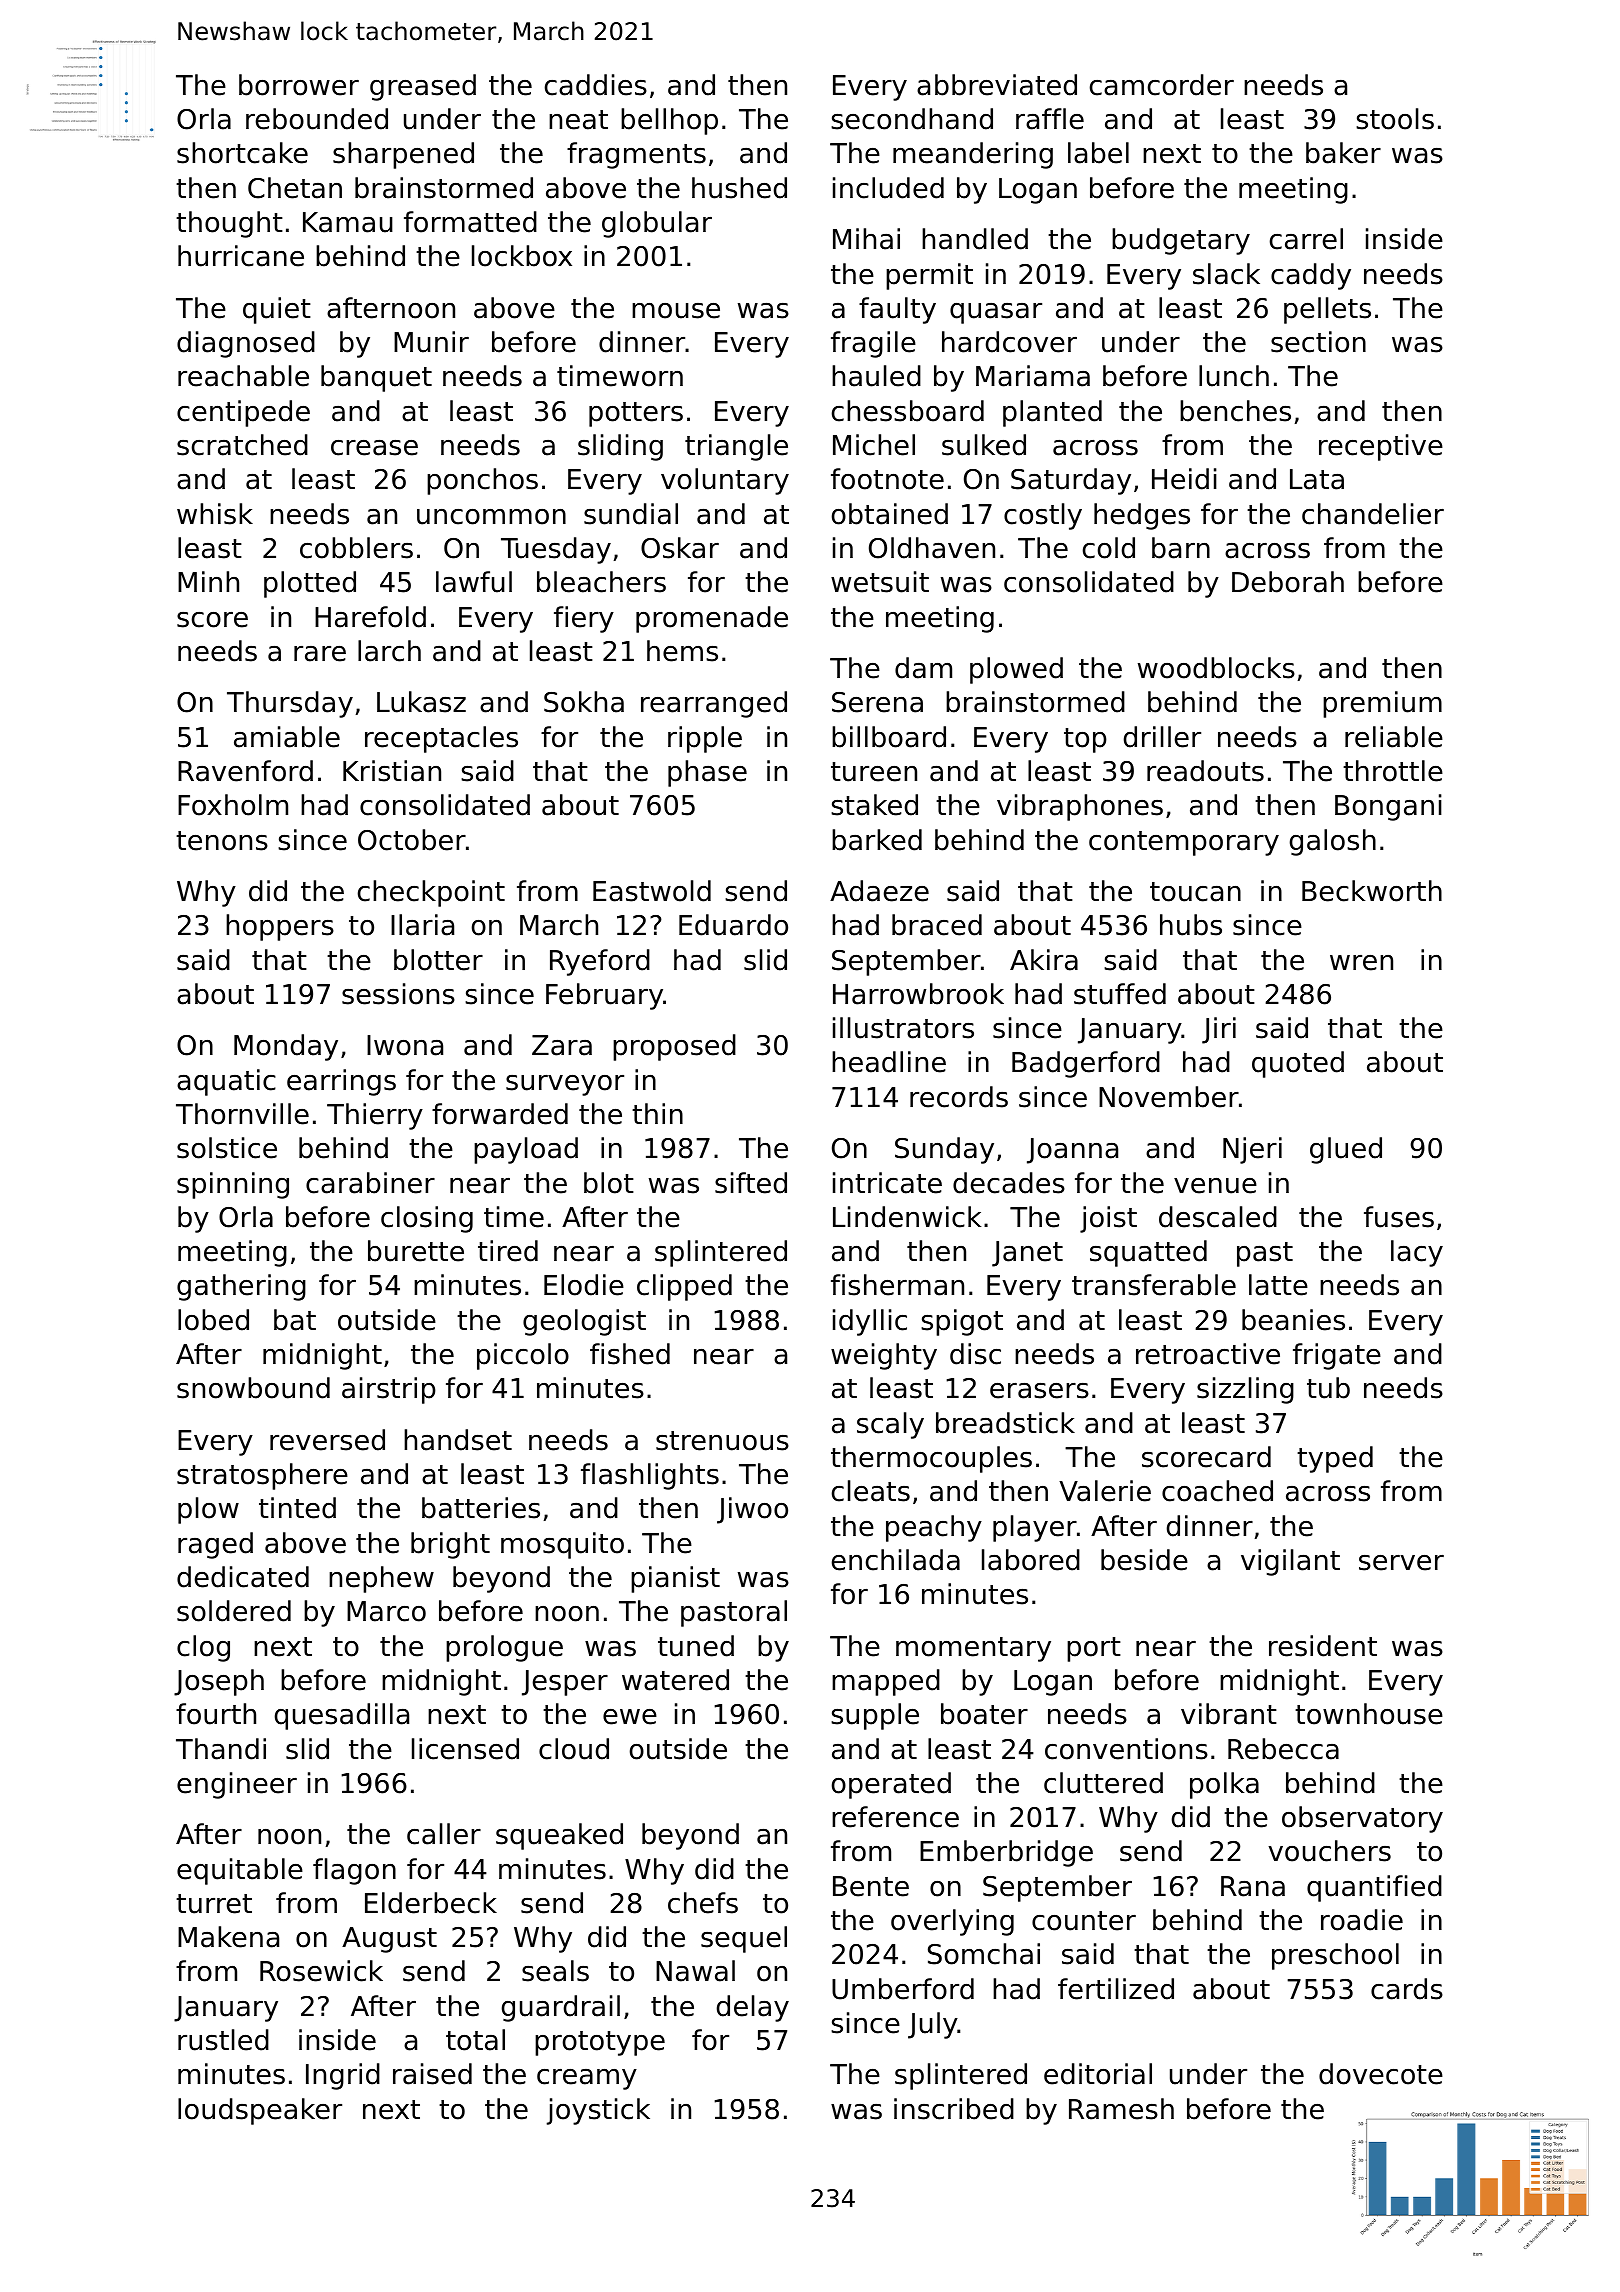  Describe the element at coordinates (753, 2008) in the screenshot. I see `delay` at that location.
